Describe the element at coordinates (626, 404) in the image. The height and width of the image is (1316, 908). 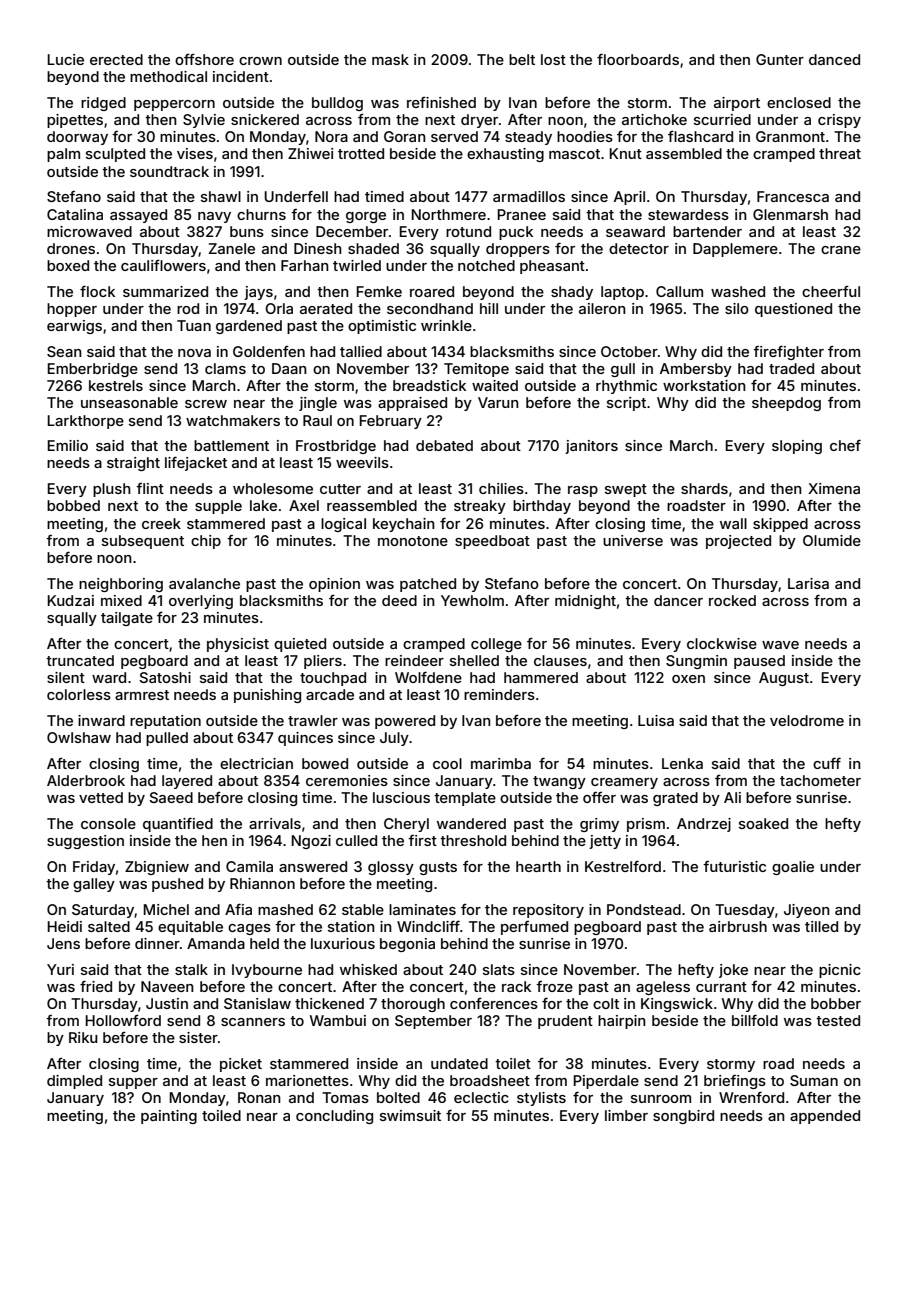
I see `script` at that location.
